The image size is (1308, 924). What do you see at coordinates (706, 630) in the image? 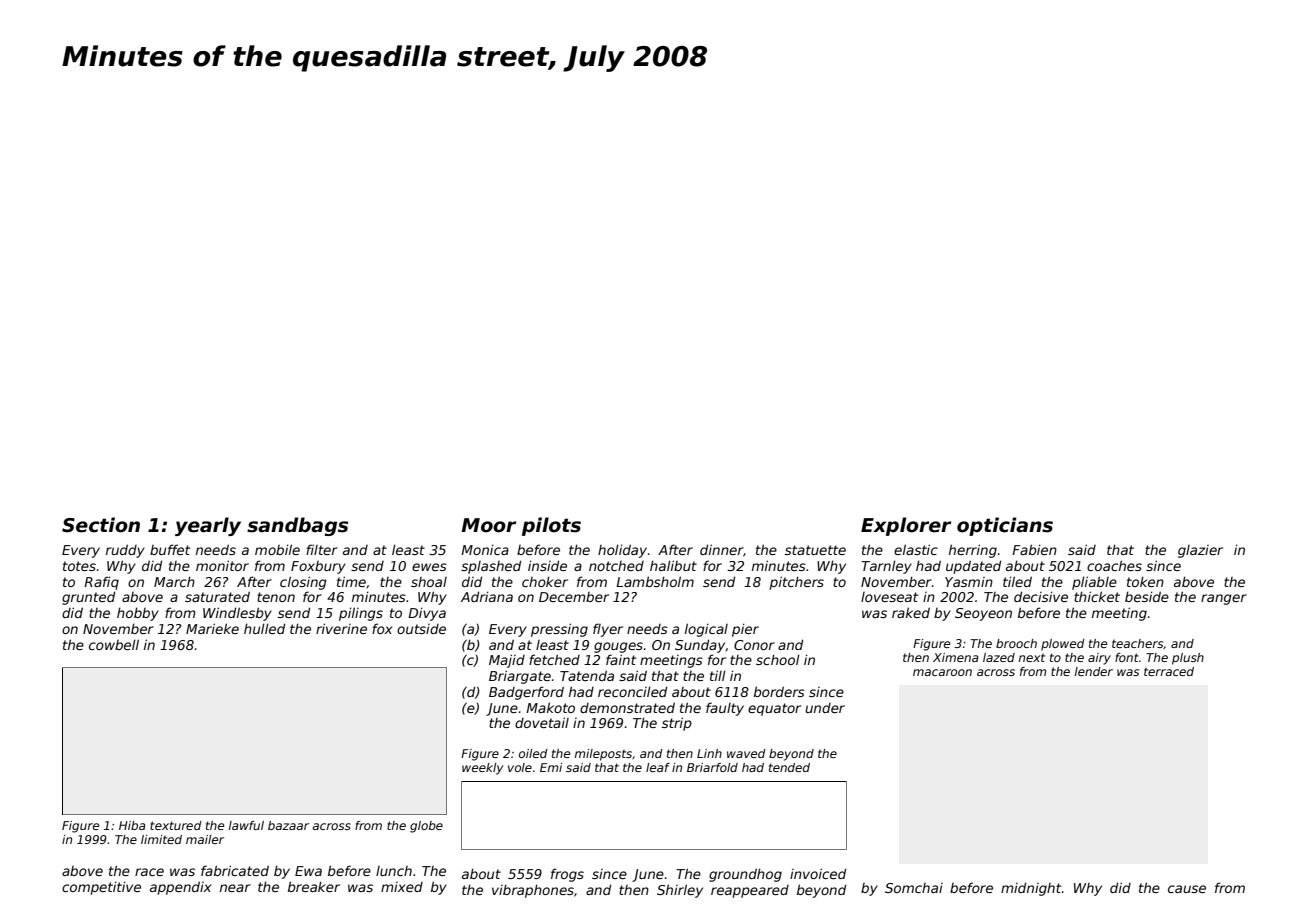
I see `logical` at bounding box center [706, 630].
